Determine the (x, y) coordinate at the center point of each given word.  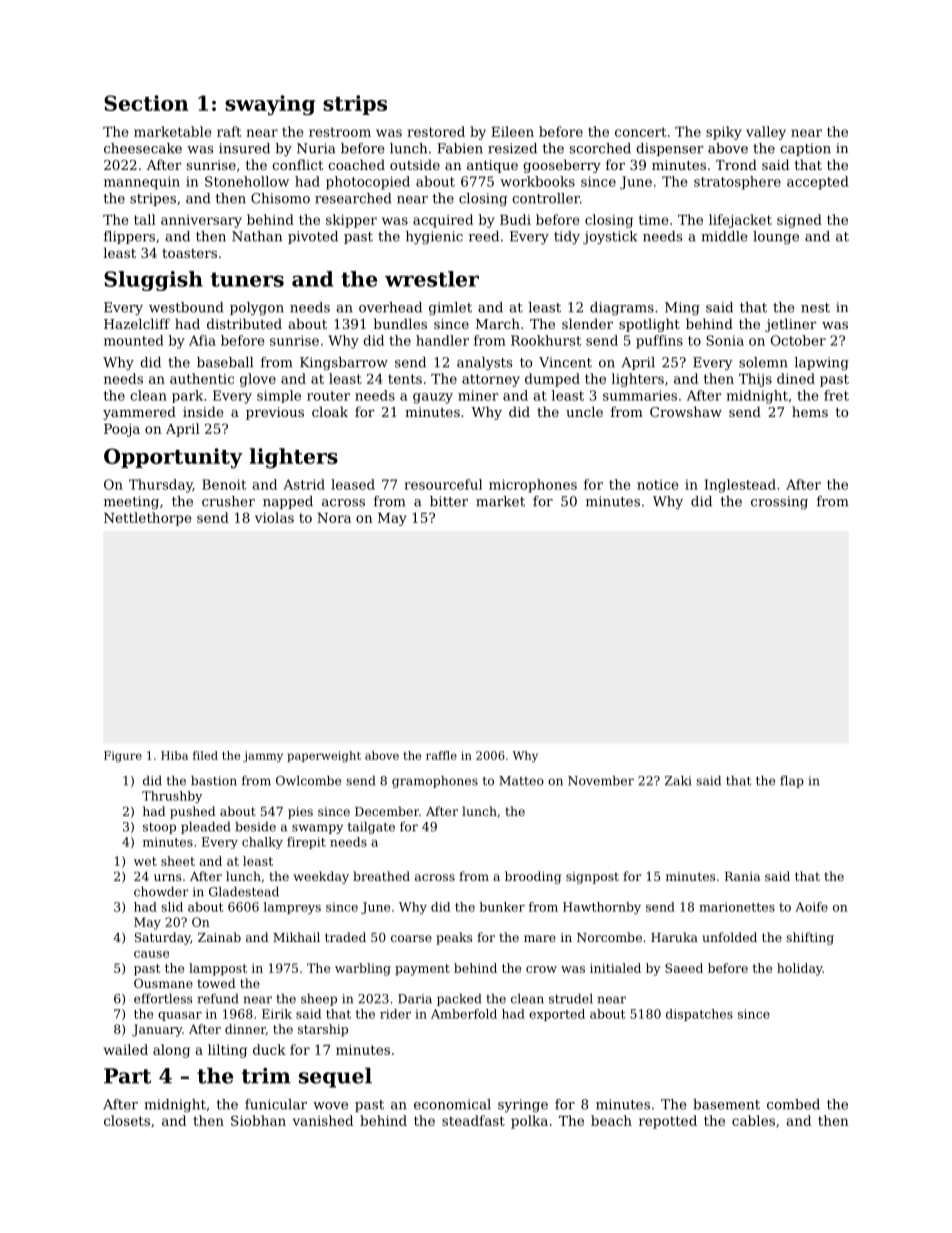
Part (127, 1076)
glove (258, 380)
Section (146, 103)
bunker (502, 907)
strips (355, 105)
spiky (724, 133)
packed (459, 999)
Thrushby (172, 797)
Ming (682, 308)
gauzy (433, 398)
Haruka (674, 937)
